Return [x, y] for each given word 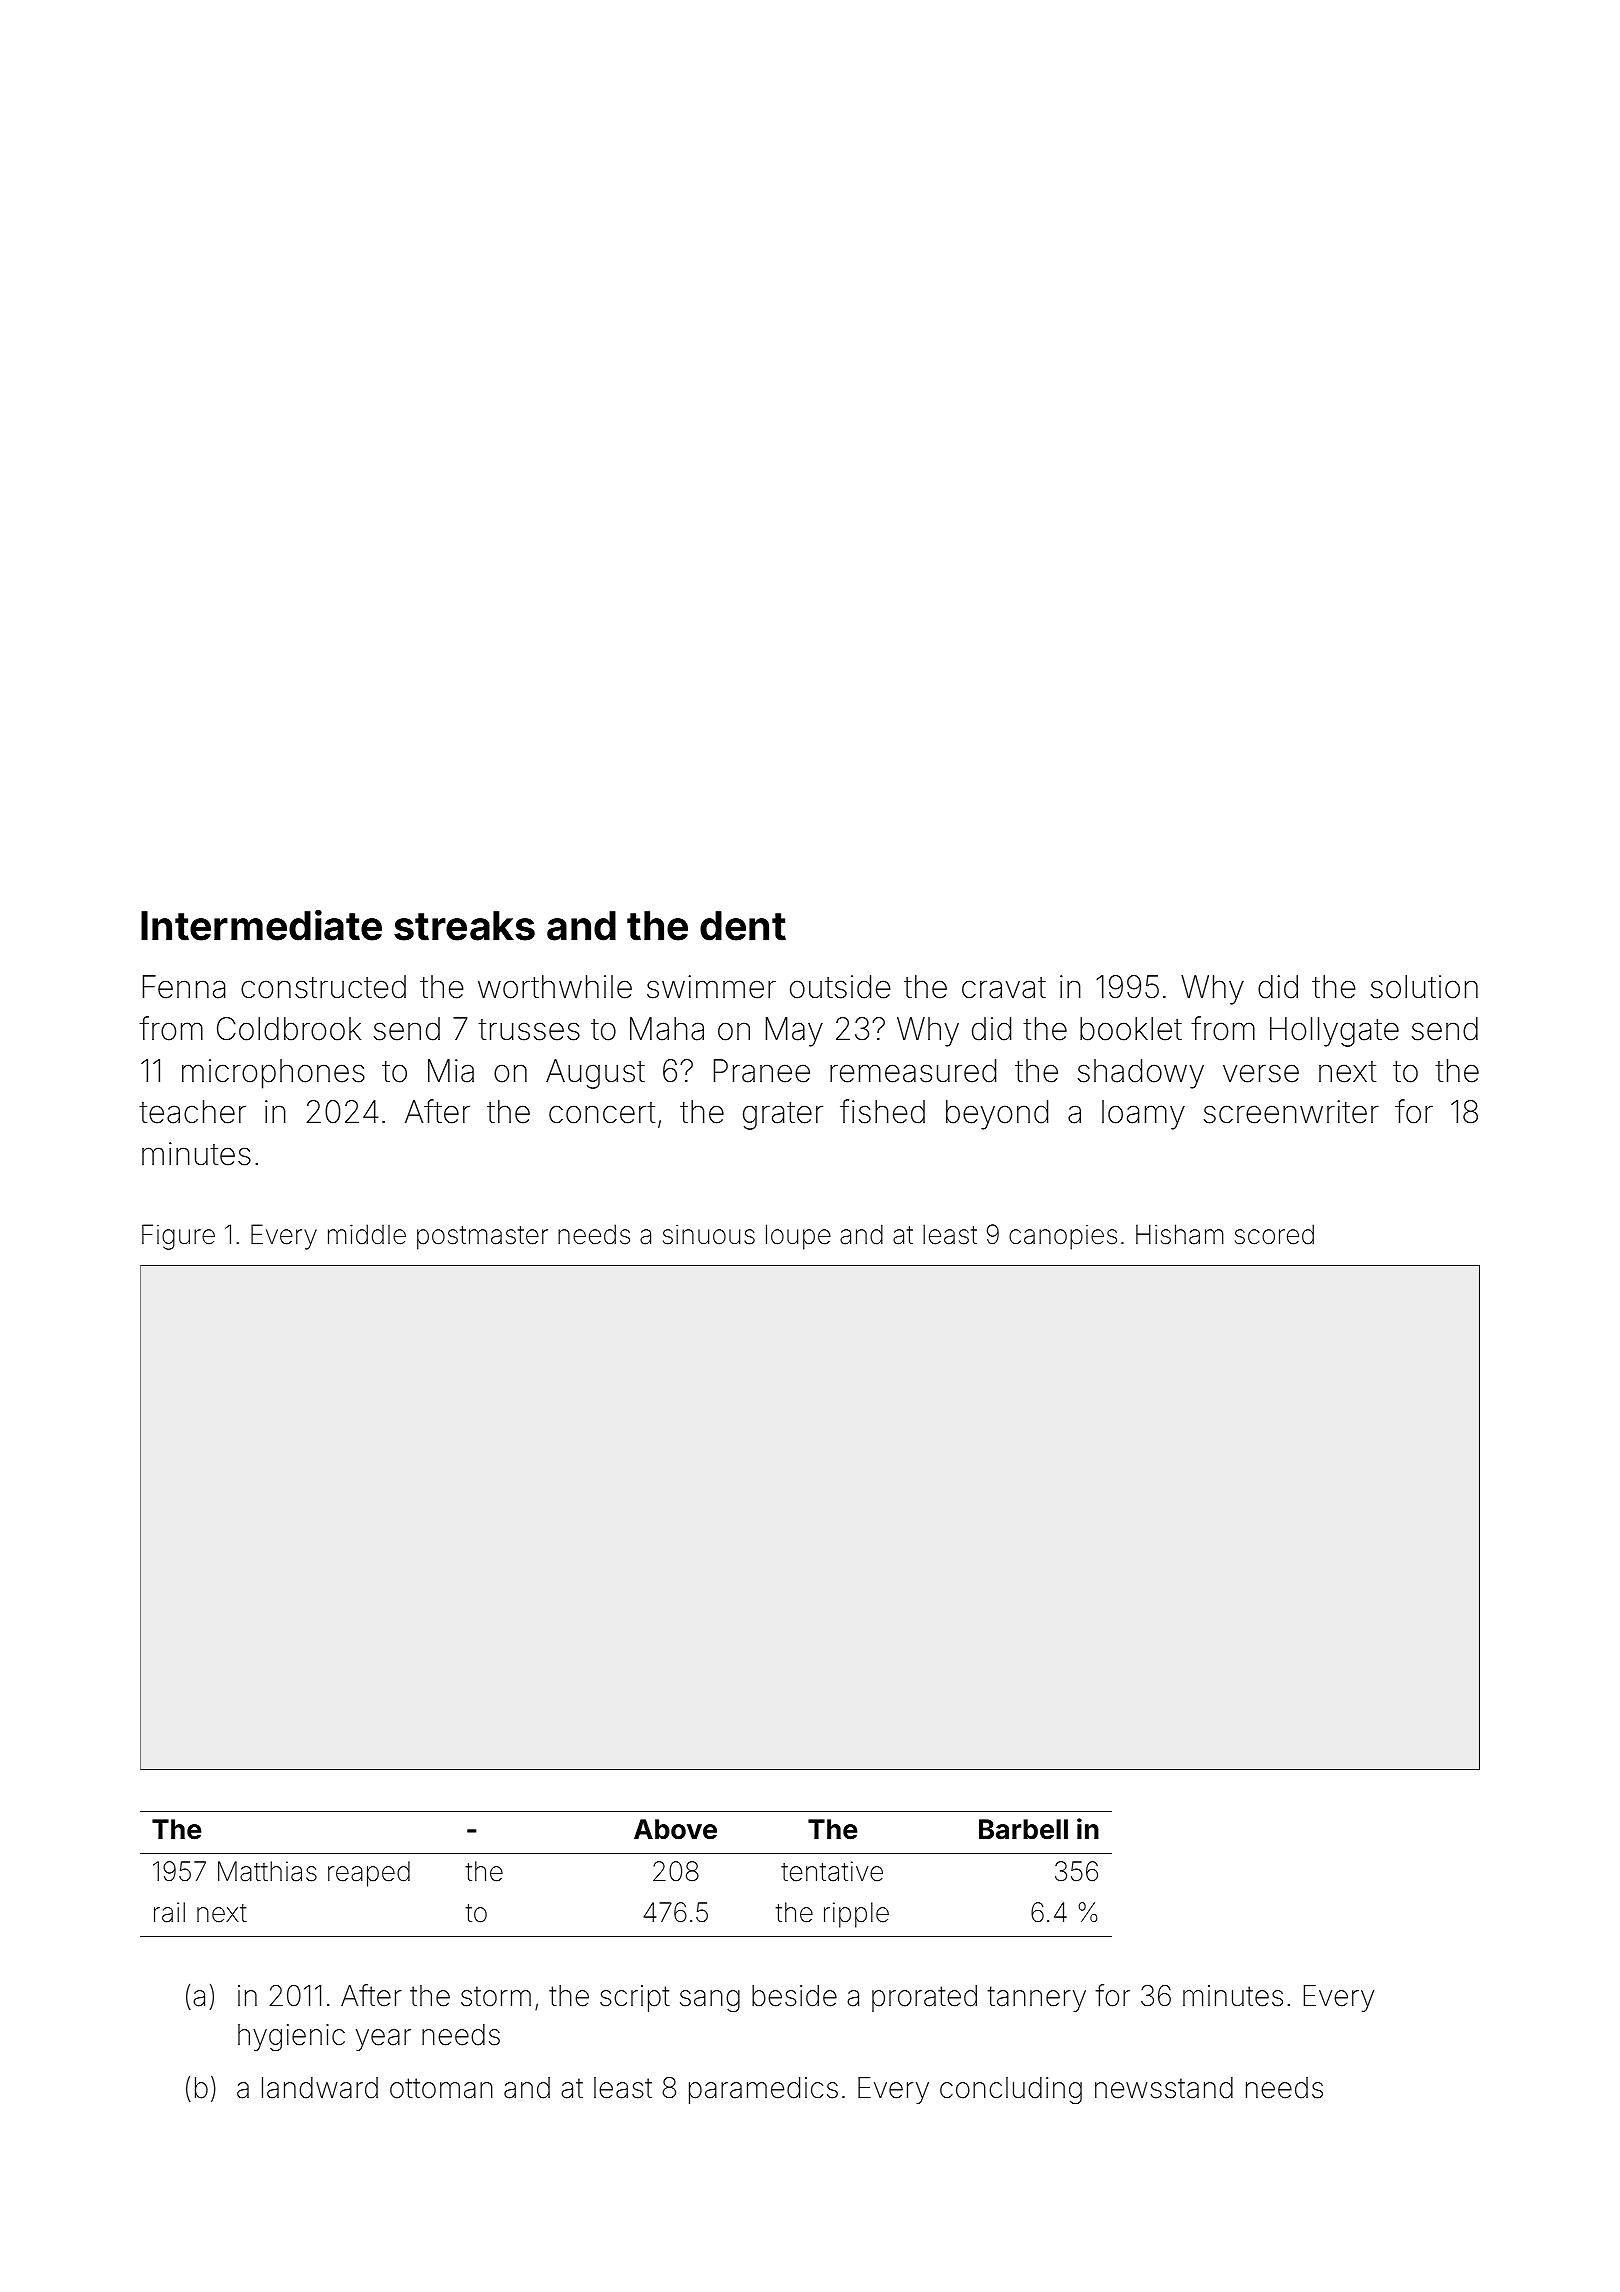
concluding [1011, 2090]
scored [1274, 1234]
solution [1424, 987]
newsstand [1164, 2088]
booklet [1131, 1029]
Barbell [1023, 1829]
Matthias [267, 1871]
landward [320, 2088]
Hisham [1180, 1234]
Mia [451, 1071]
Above [675, 1829]
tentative [832, 1871]
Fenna [184, 987]
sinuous [709, 1234]
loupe [798, 1237]
